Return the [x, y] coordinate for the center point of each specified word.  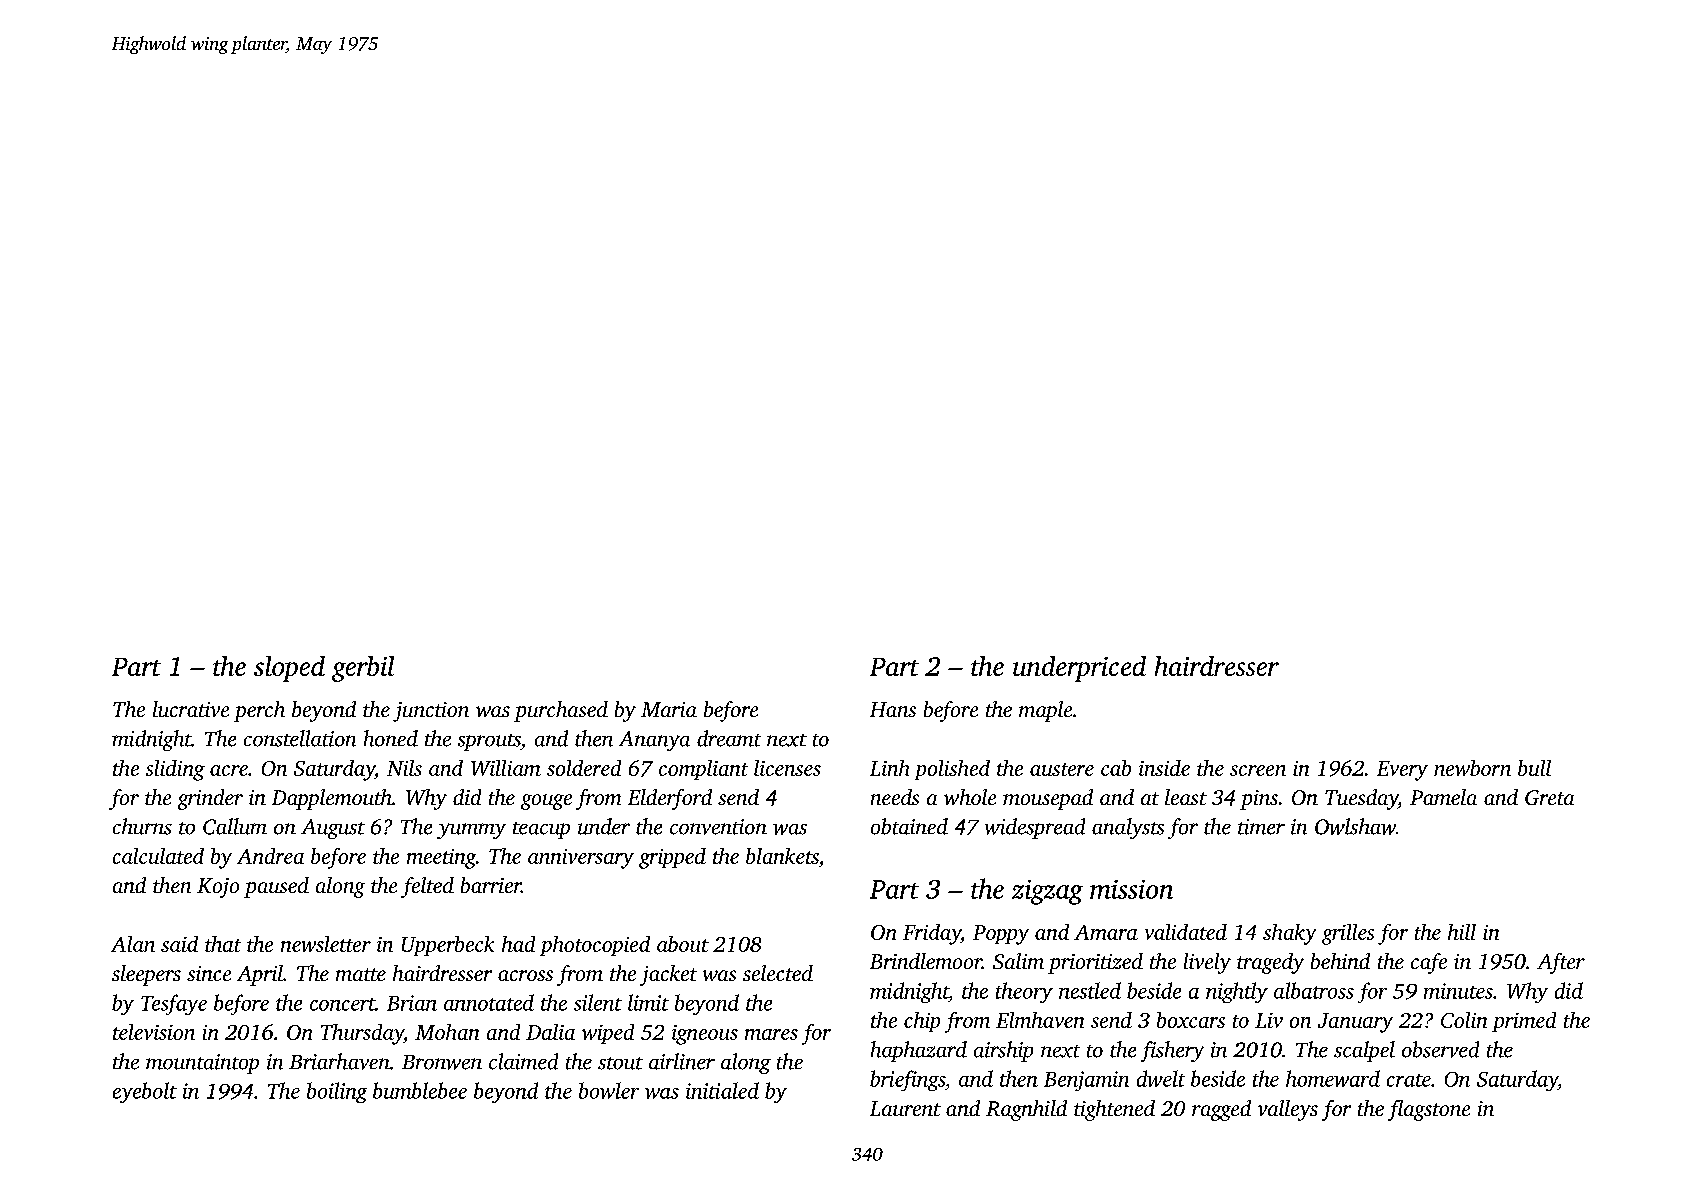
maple [1045, 711]
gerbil [363, 669]
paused [276, 887]
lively [1207, 963]
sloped [289, 669]
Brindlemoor [926, 961]
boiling [337, 1092]
